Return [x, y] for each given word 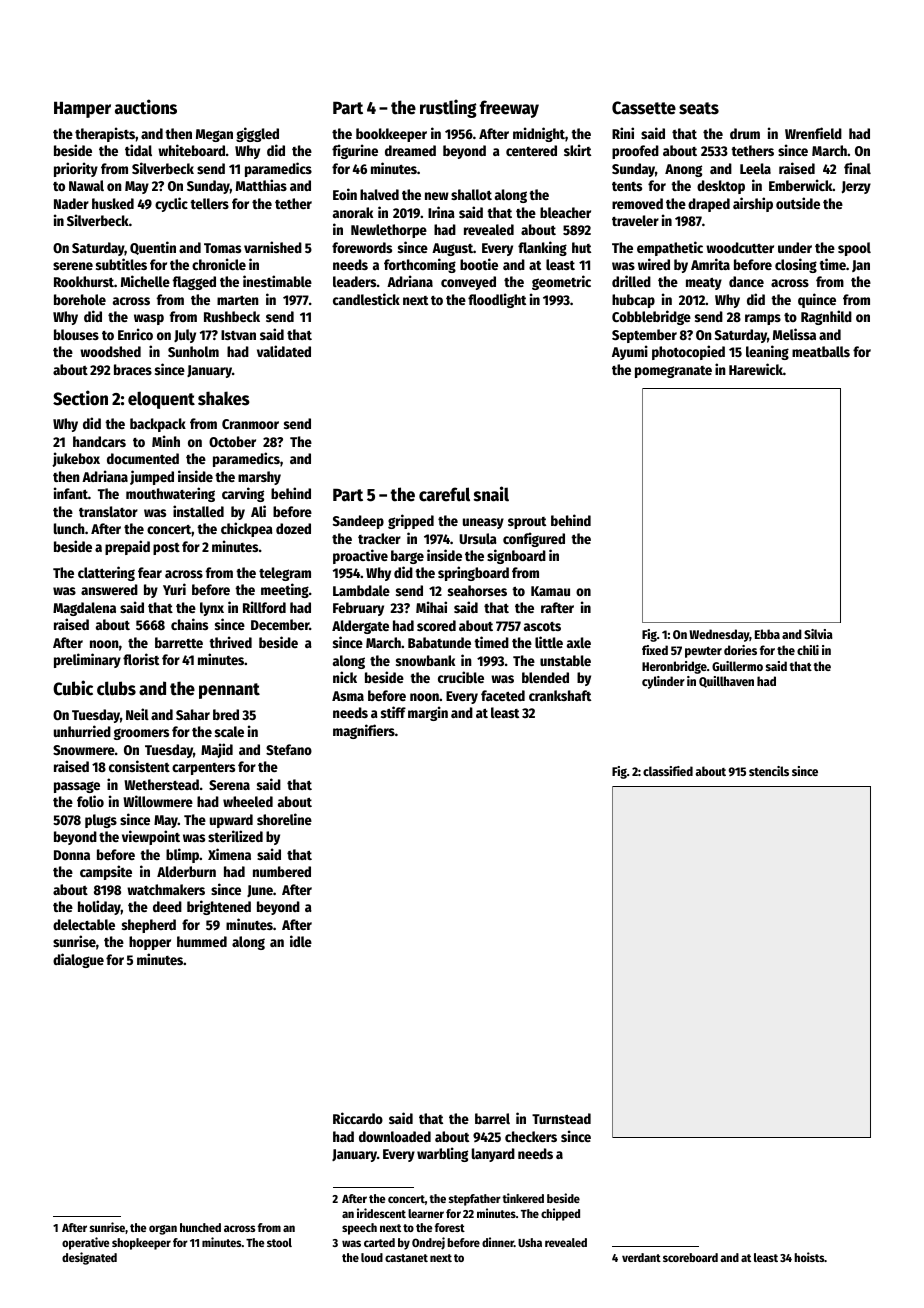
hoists [809, 1257]
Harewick [756, 369]
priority [76, 169]
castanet [406, 1258]
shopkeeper [141, 1244]
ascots [542, 626]
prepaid [127, 547]
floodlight [497, 300]
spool [854, 249]
